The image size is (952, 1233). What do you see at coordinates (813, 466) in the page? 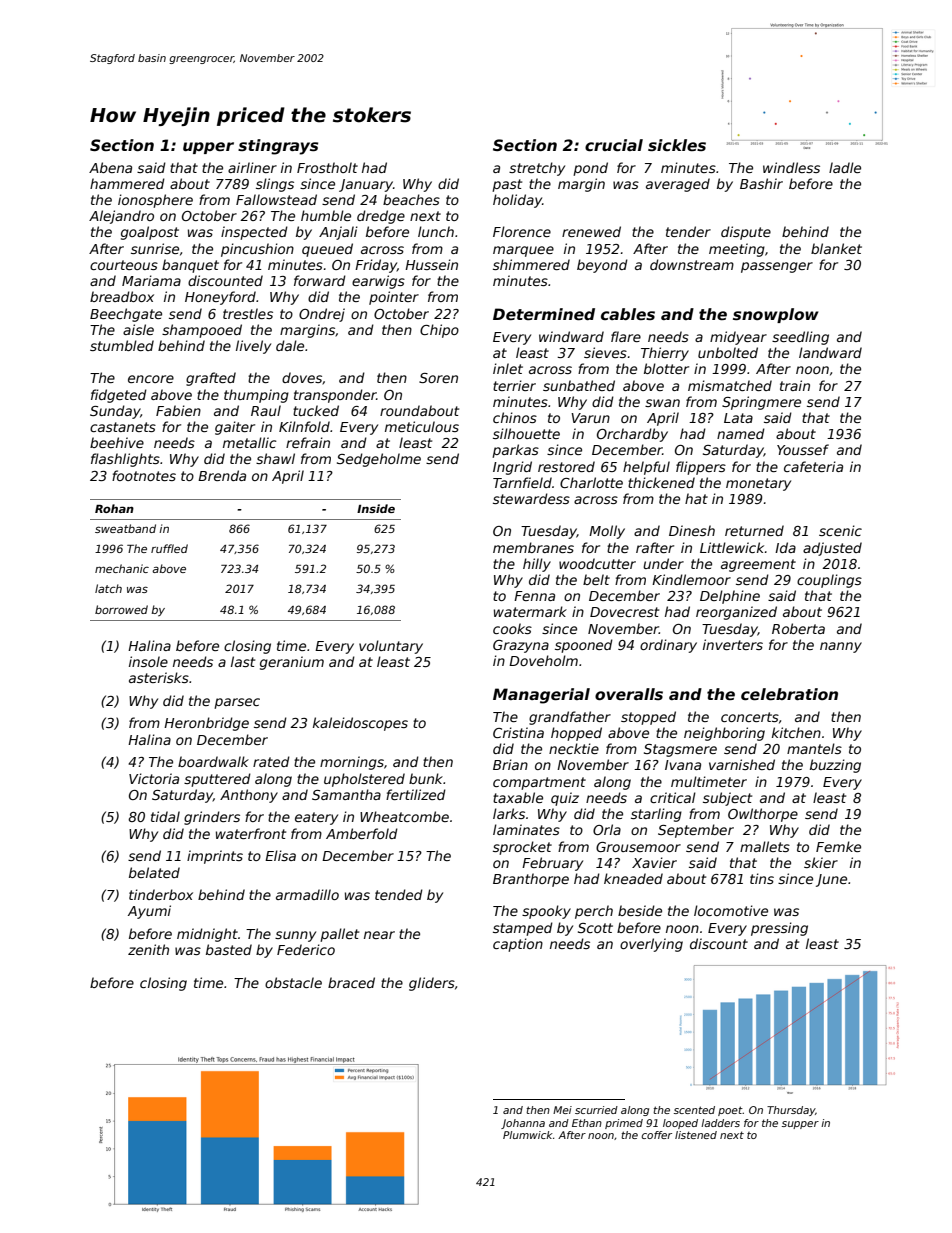
I see `cafeteria` at bounding box center [813, 466].
